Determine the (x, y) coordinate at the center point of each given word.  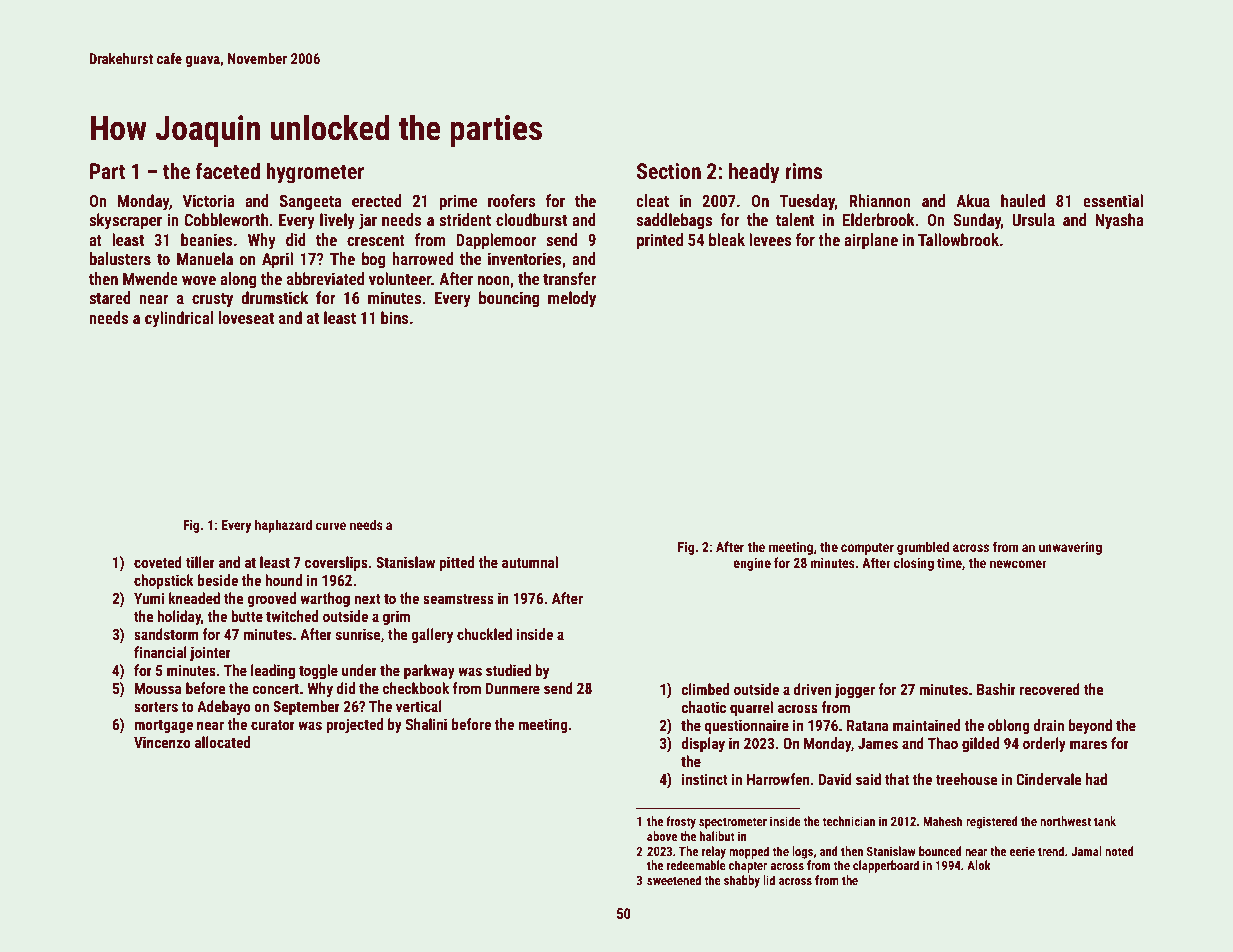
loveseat (246, 317)
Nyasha (1119, 221)
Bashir (996, 689)
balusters (120, 258)
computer (867, 549)
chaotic (703, 707)
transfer (569, 278)
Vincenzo (162, 742)
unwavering (1070, 548)
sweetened (674, 880)
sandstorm (166, 634)
